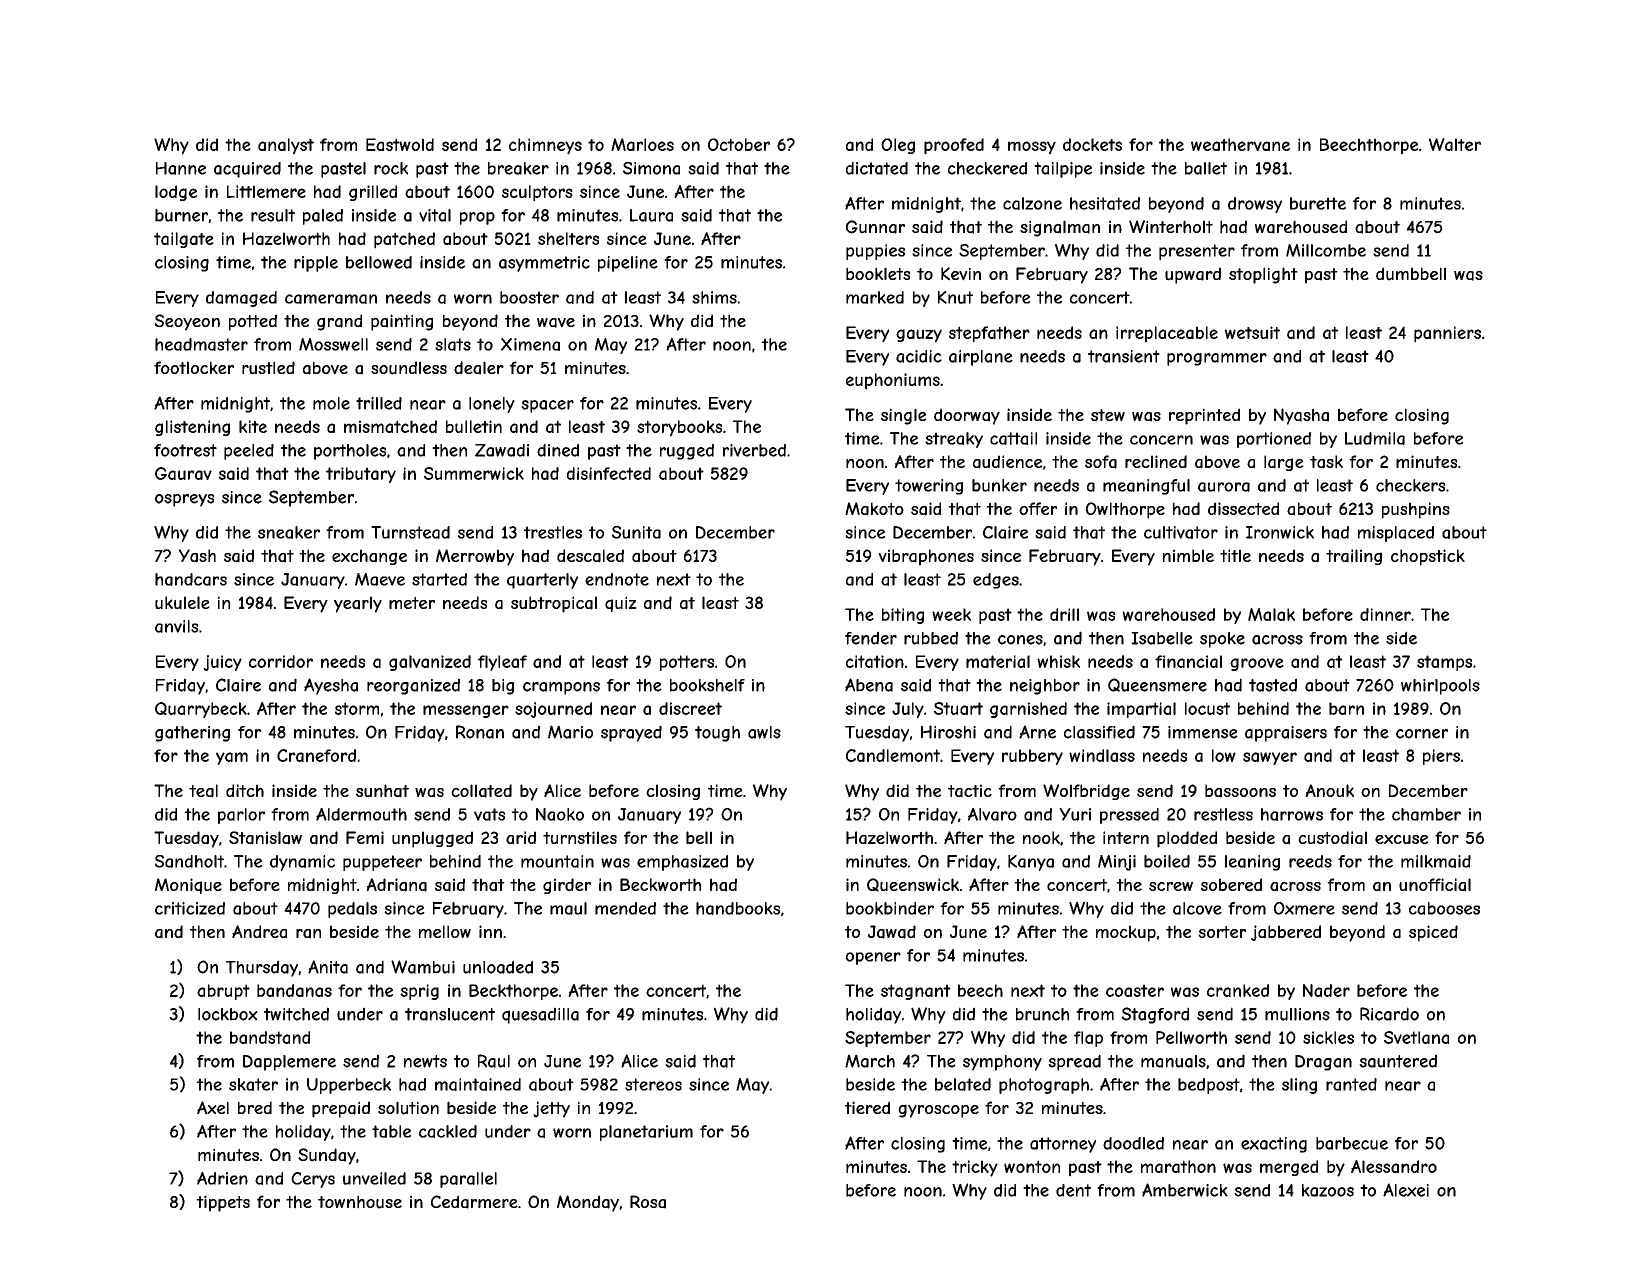 The height and width of the screenshot is (1268, 1641). Describe the element at coordinates (1092, 144) in the screenshot. I see `dockets` at that location.
